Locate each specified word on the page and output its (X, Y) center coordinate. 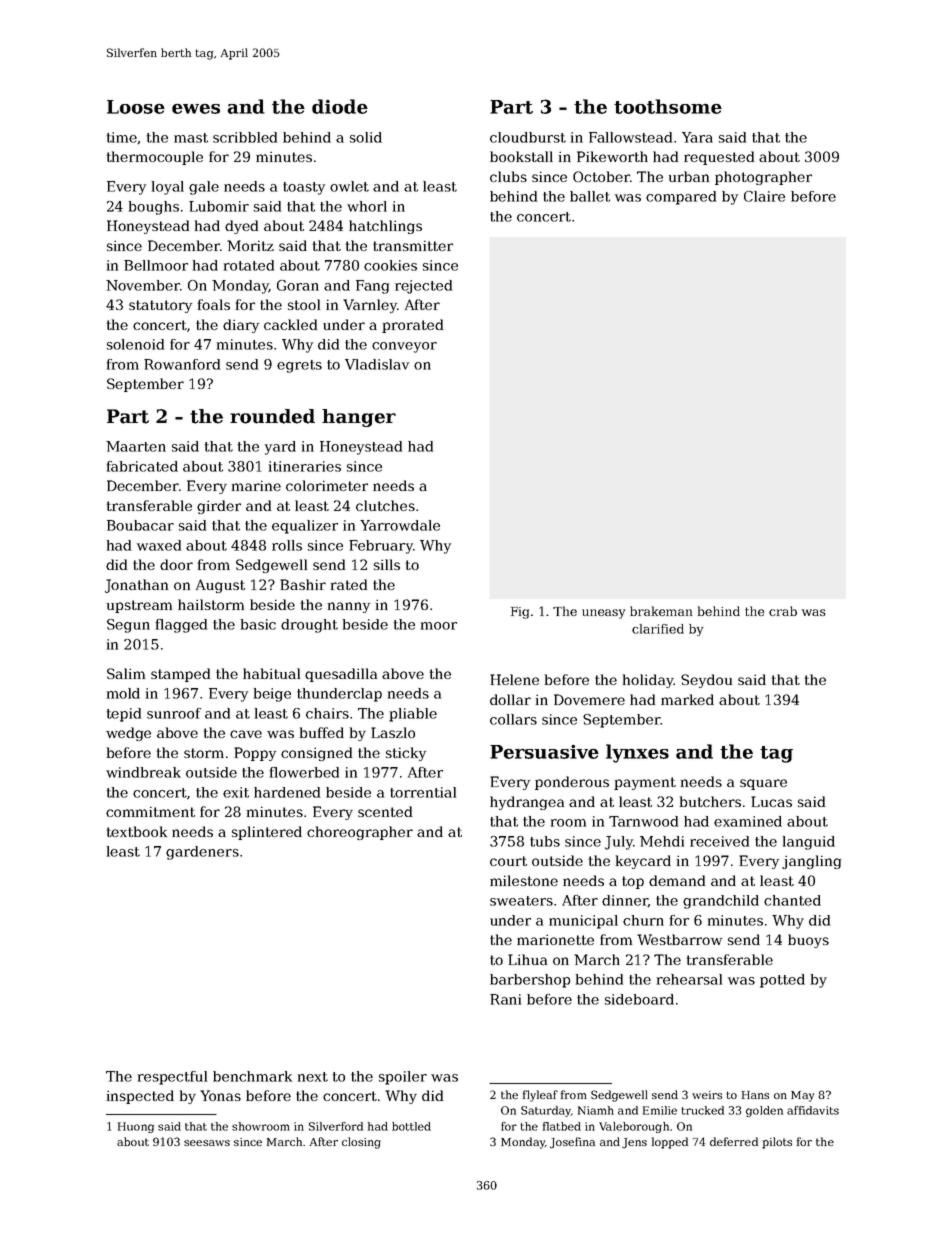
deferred (734, 1141)
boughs (154, 208)
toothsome (668, 106)
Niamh (596, 1110)
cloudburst (528, 137)
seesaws (207, 1143)
